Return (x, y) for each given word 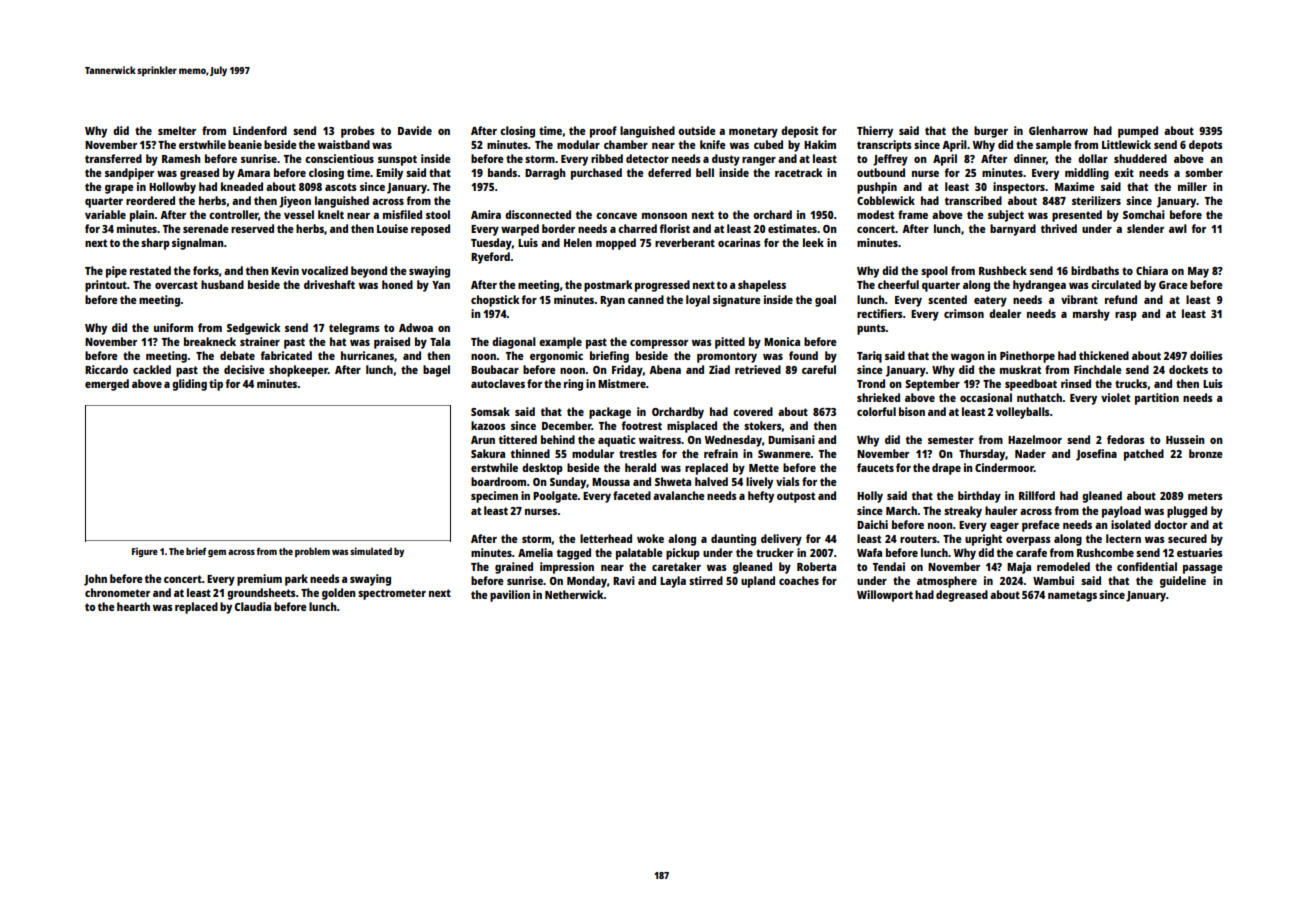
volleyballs (1023, 413)
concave (616, 216)
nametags (1072, 596)
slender (1145, 228)
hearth (133, 606)
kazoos (488, 425)
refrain (721, 453)
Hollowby (172, 188)
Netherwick (574, 594)
